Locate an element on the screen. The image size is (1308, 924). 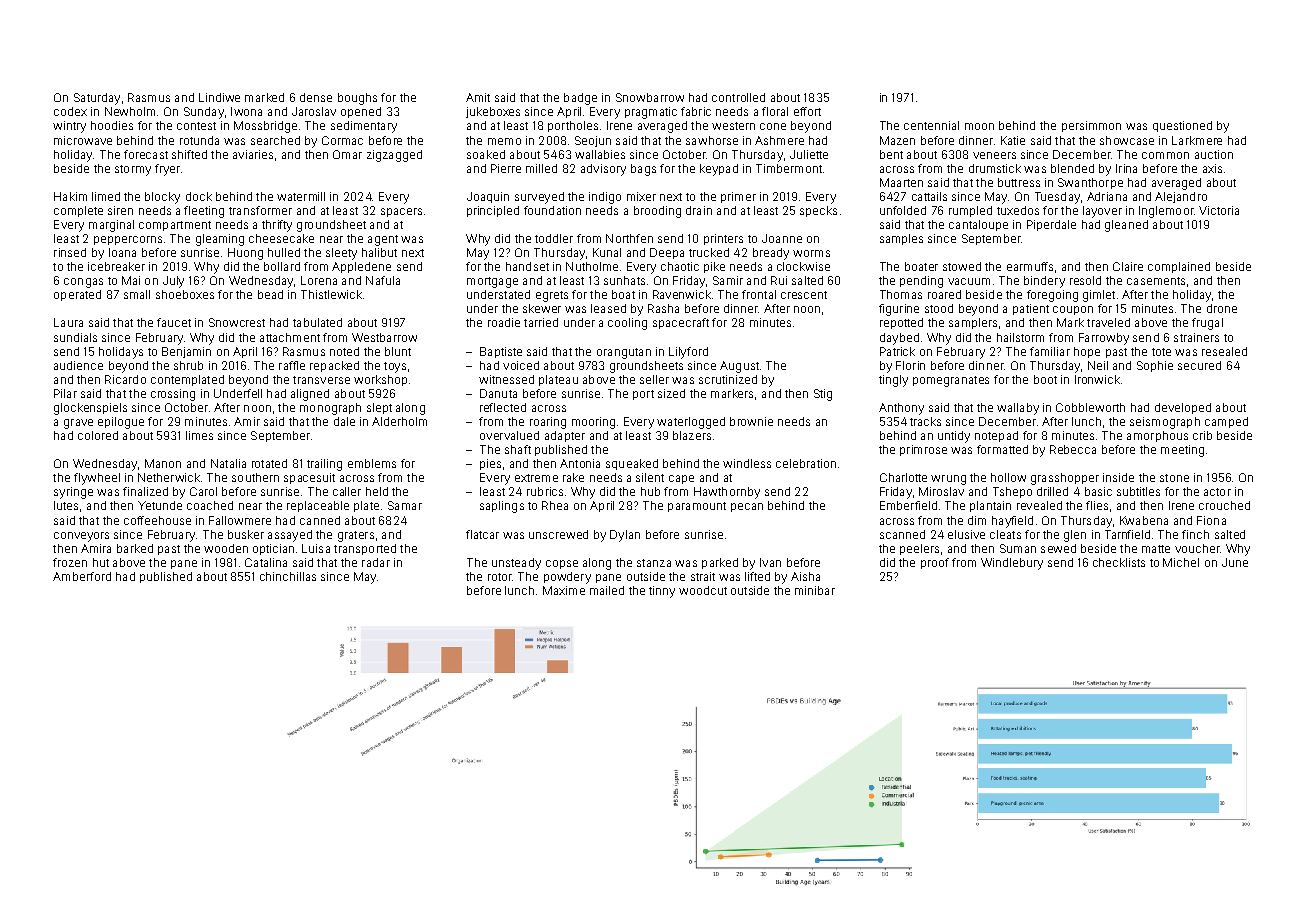
persimmon is located at coordinates (1091, 126).
